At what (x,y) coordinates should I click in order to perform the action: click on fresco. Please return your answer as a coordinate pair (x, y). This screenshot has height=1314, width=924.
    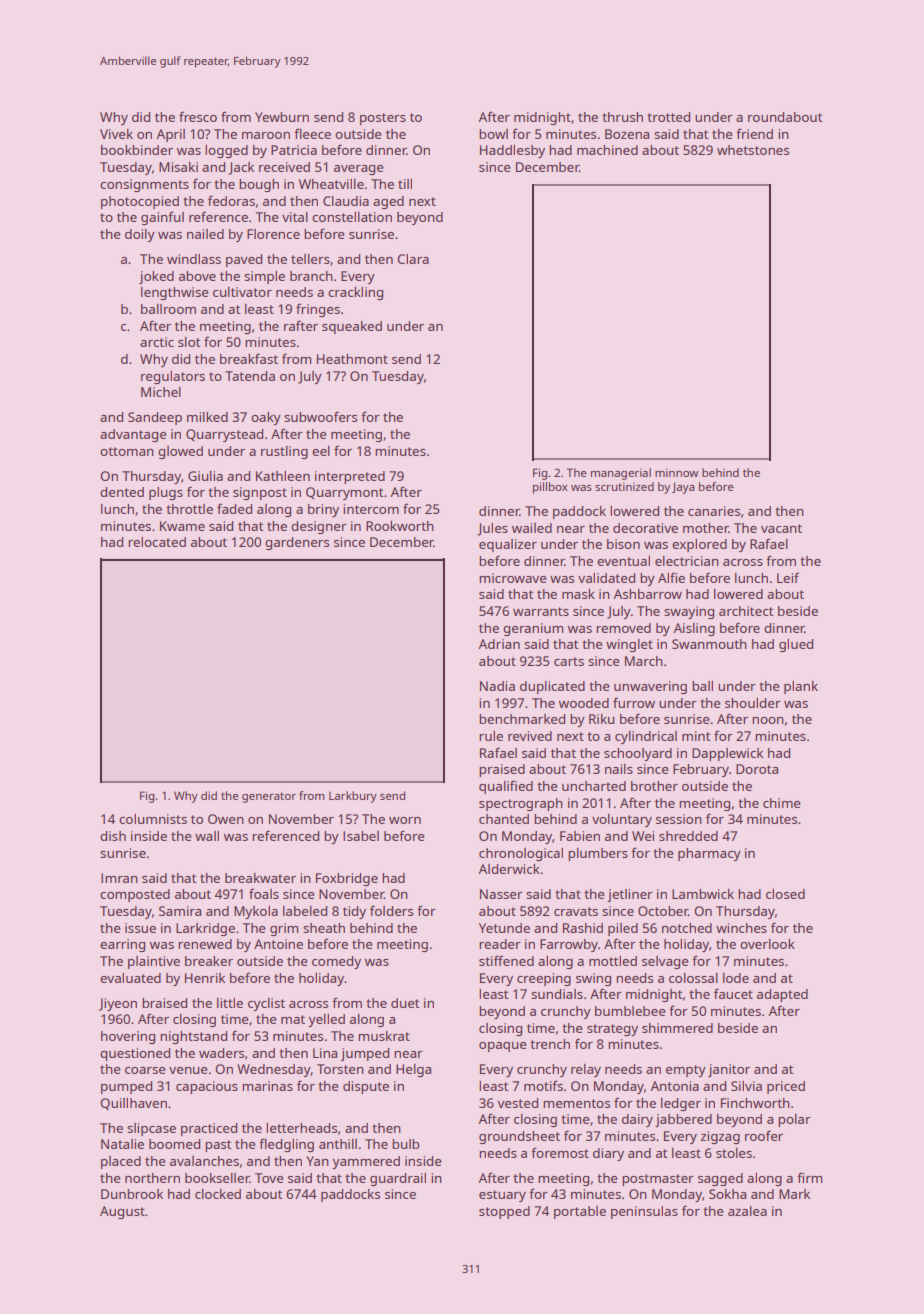
    Looking at the image, I should click on (198, 116).
